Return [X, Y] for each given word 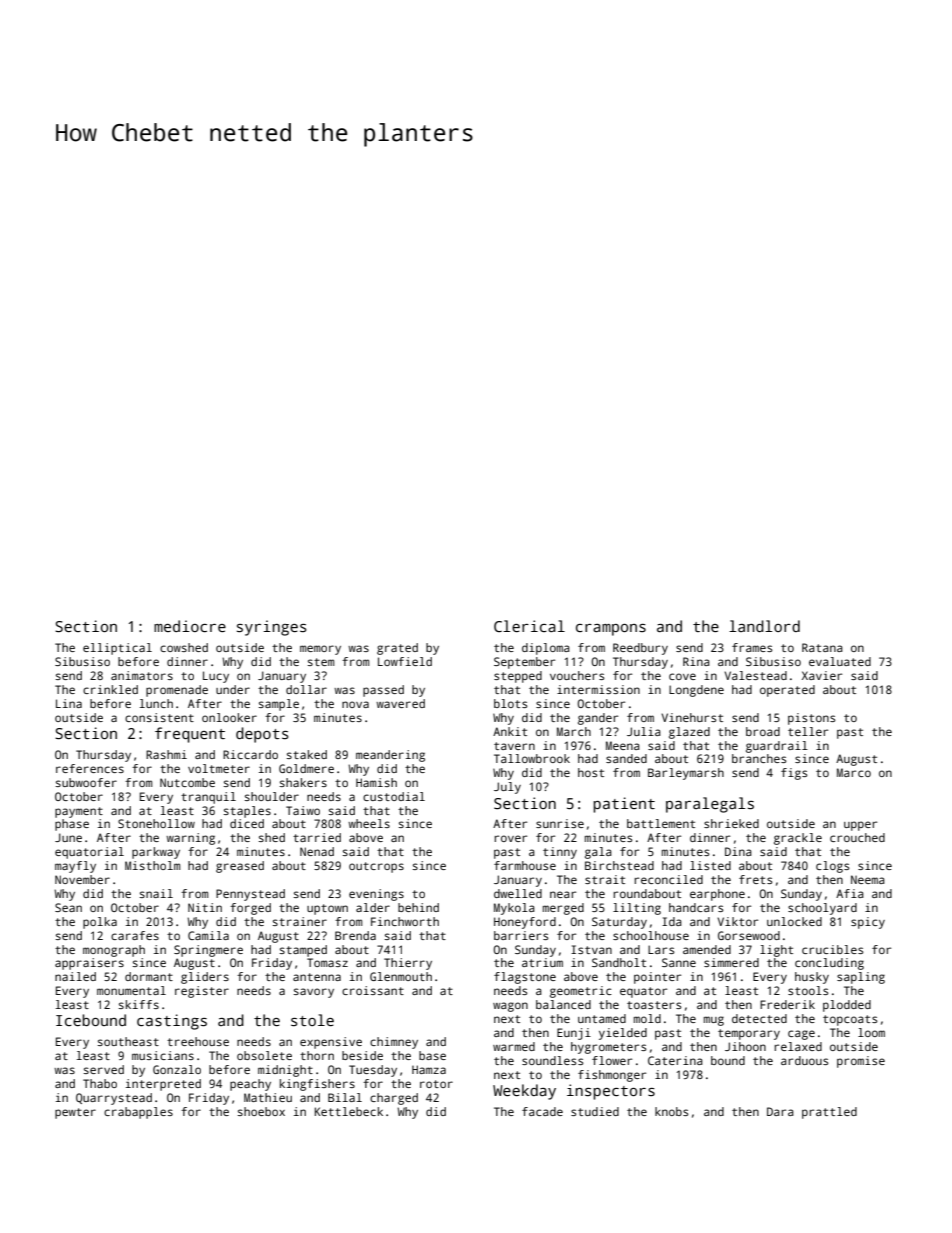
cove [682, 676]
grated [397, 649]
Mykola [514, 909]
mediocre [190, 626]
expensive [331, 1043]
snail [156, 893]
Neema [868, 879]
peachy [250, 1085]
